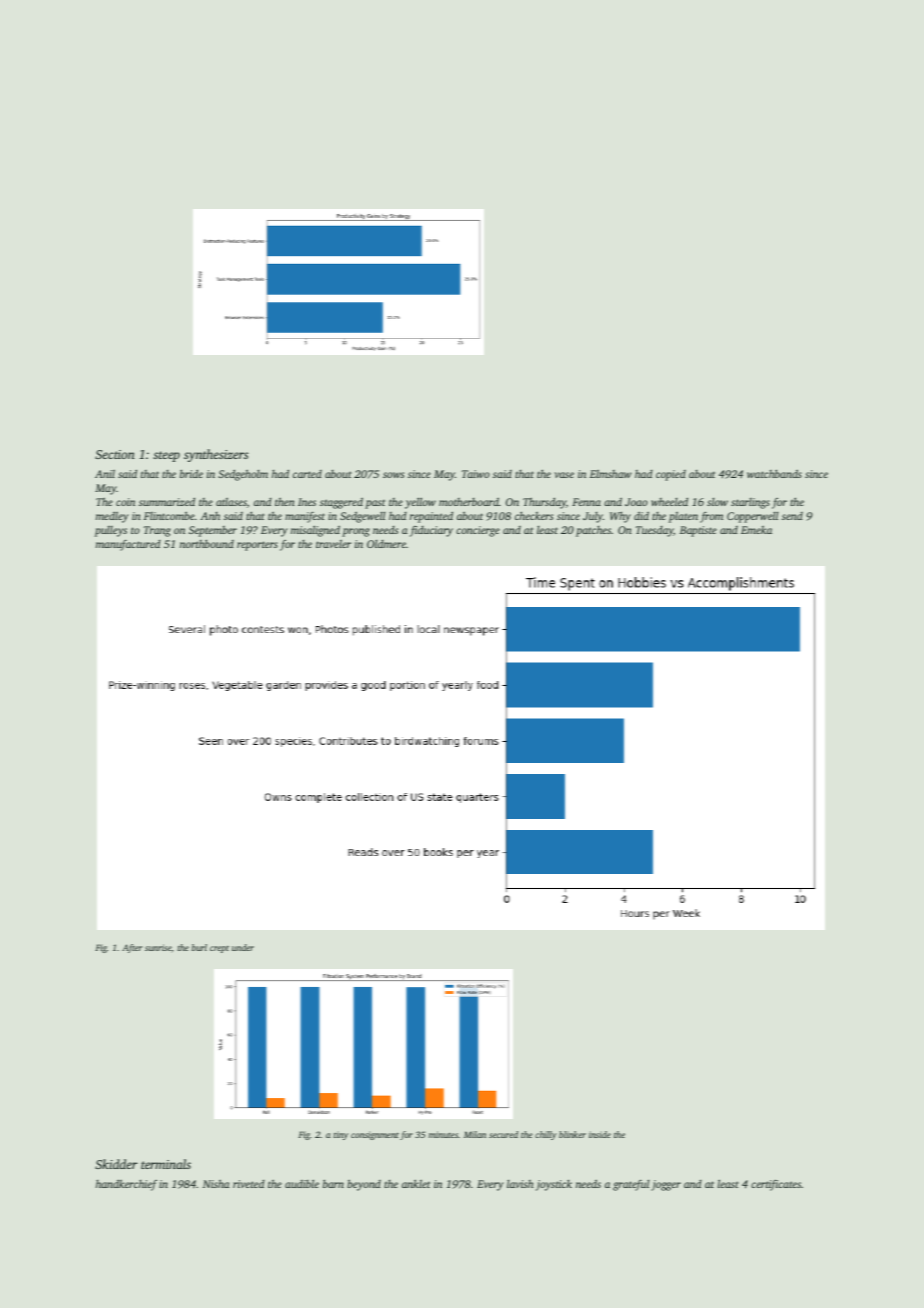 The image size is (924, 1308). Describe the element at coordinates (219, 949) in the image. I see `crept` at that location.
